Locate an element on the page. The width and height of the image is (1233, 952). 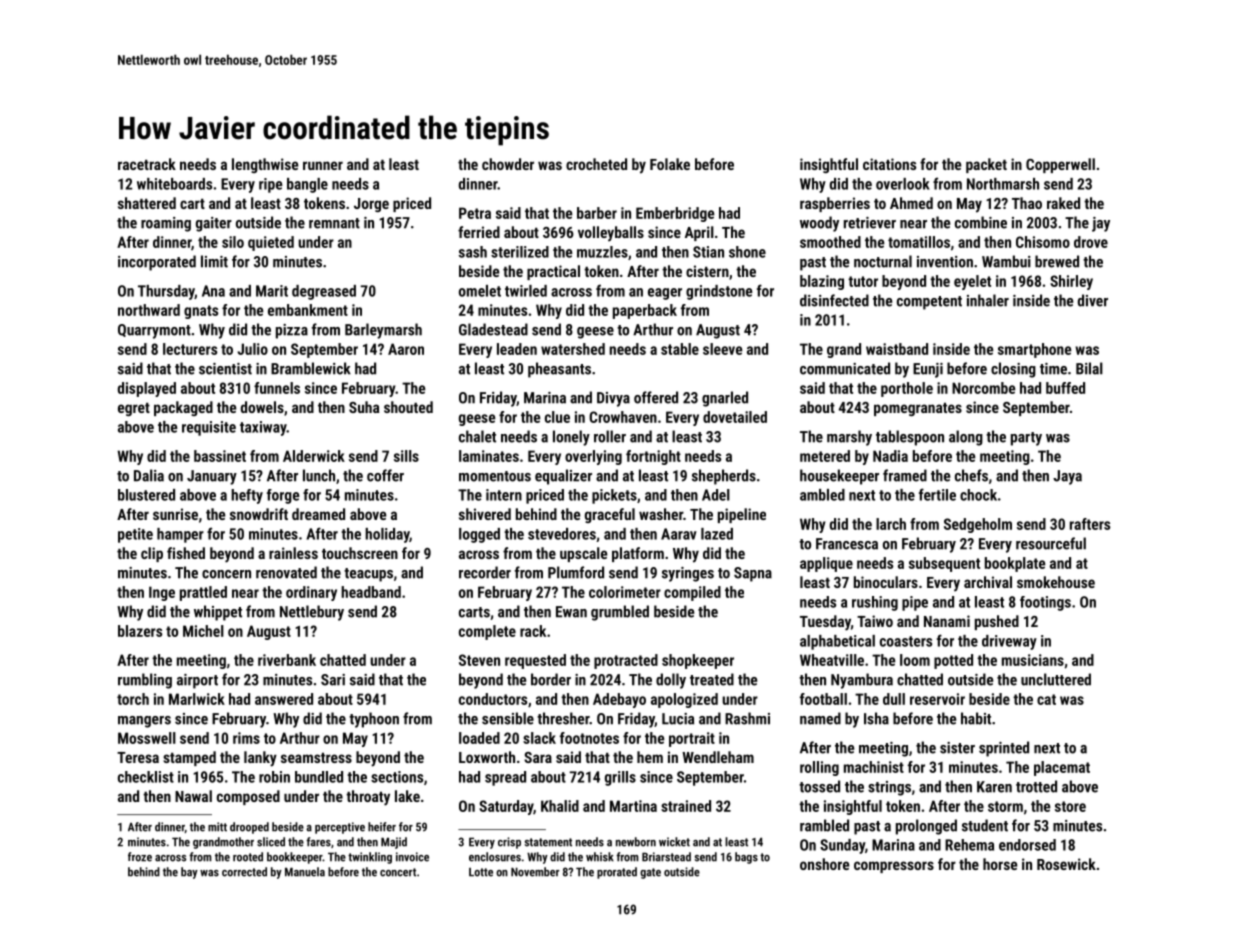
Rashmi is located at coordinates (747, 718).
